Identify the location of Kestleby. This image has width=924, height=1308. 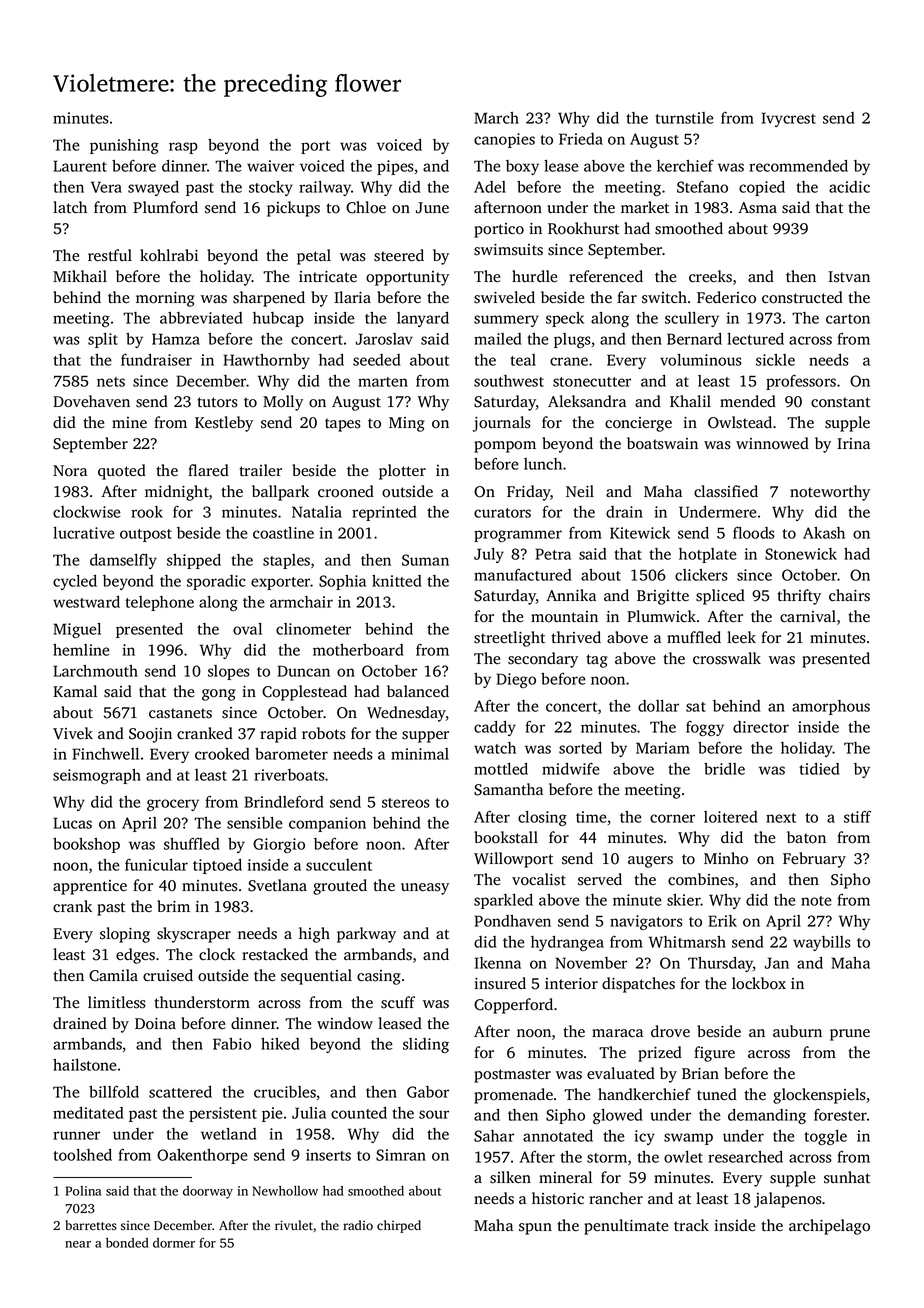
(224, 424).
